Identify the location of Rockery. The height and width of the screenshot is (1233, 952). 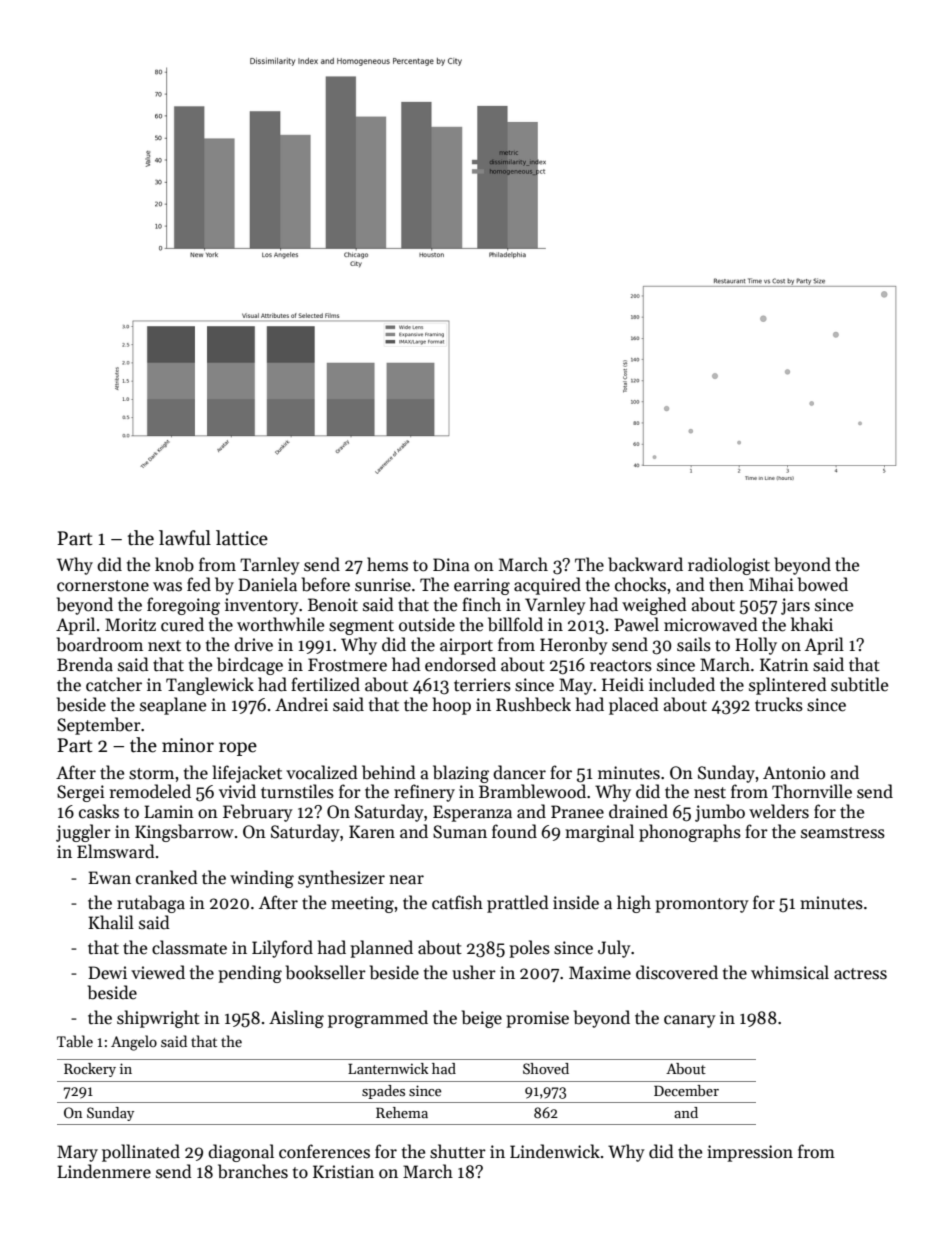
(90, 1070).
